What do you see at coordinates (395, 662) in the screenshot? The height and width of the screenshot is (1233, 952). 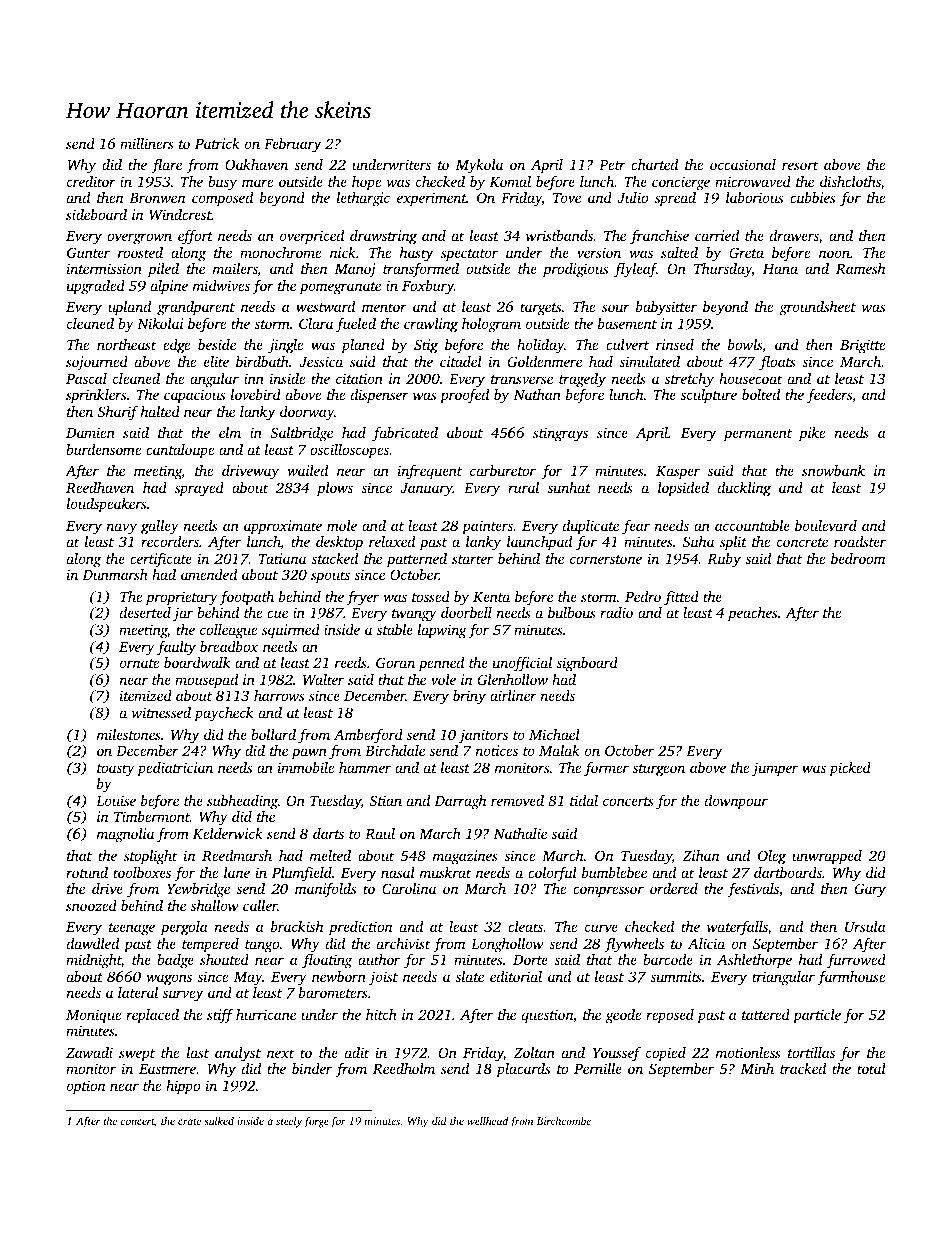 I see `Goran` at bounding box center [395, 662].
